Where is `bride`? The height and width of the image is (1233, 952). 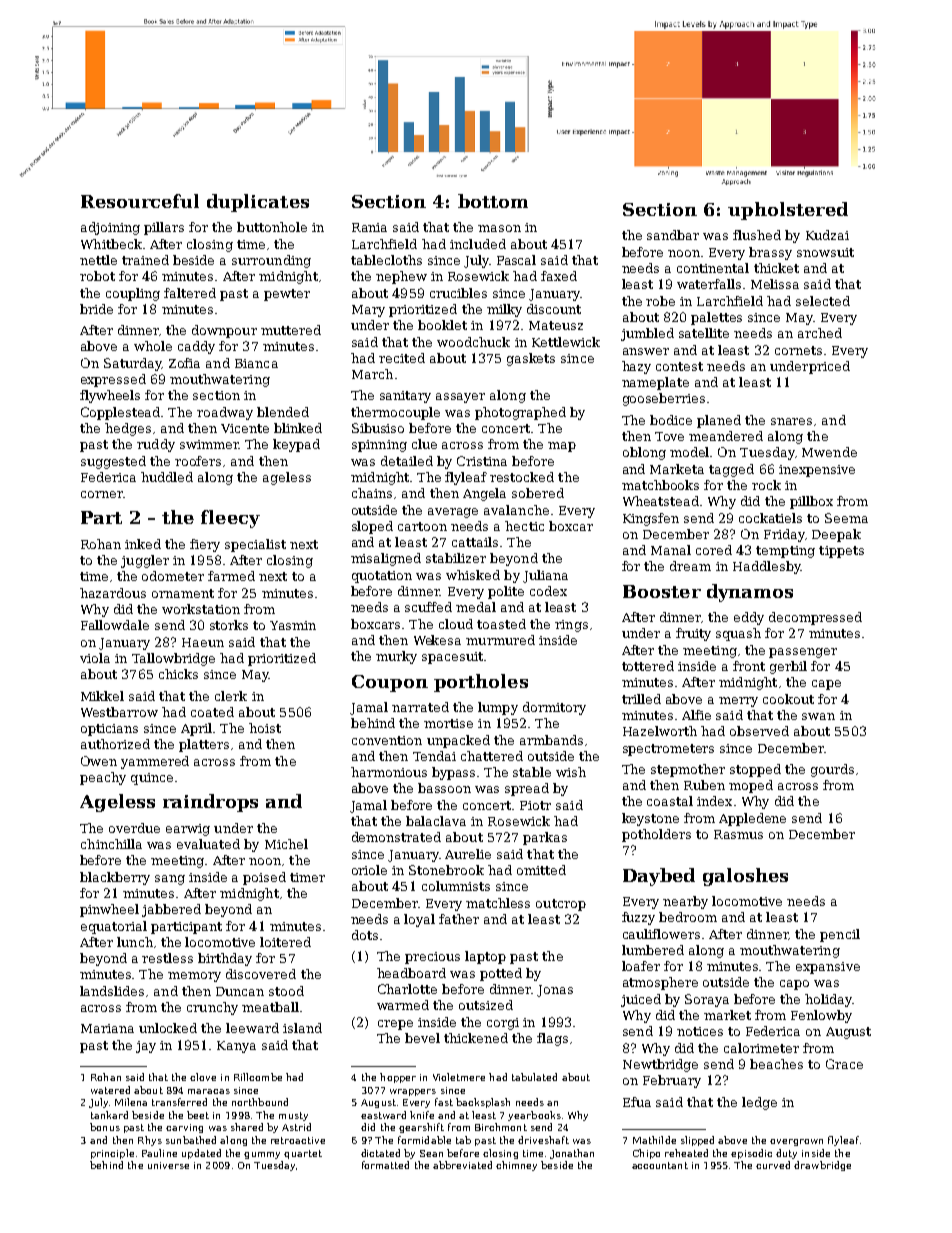 bride is located at coordinates (96, 309).
